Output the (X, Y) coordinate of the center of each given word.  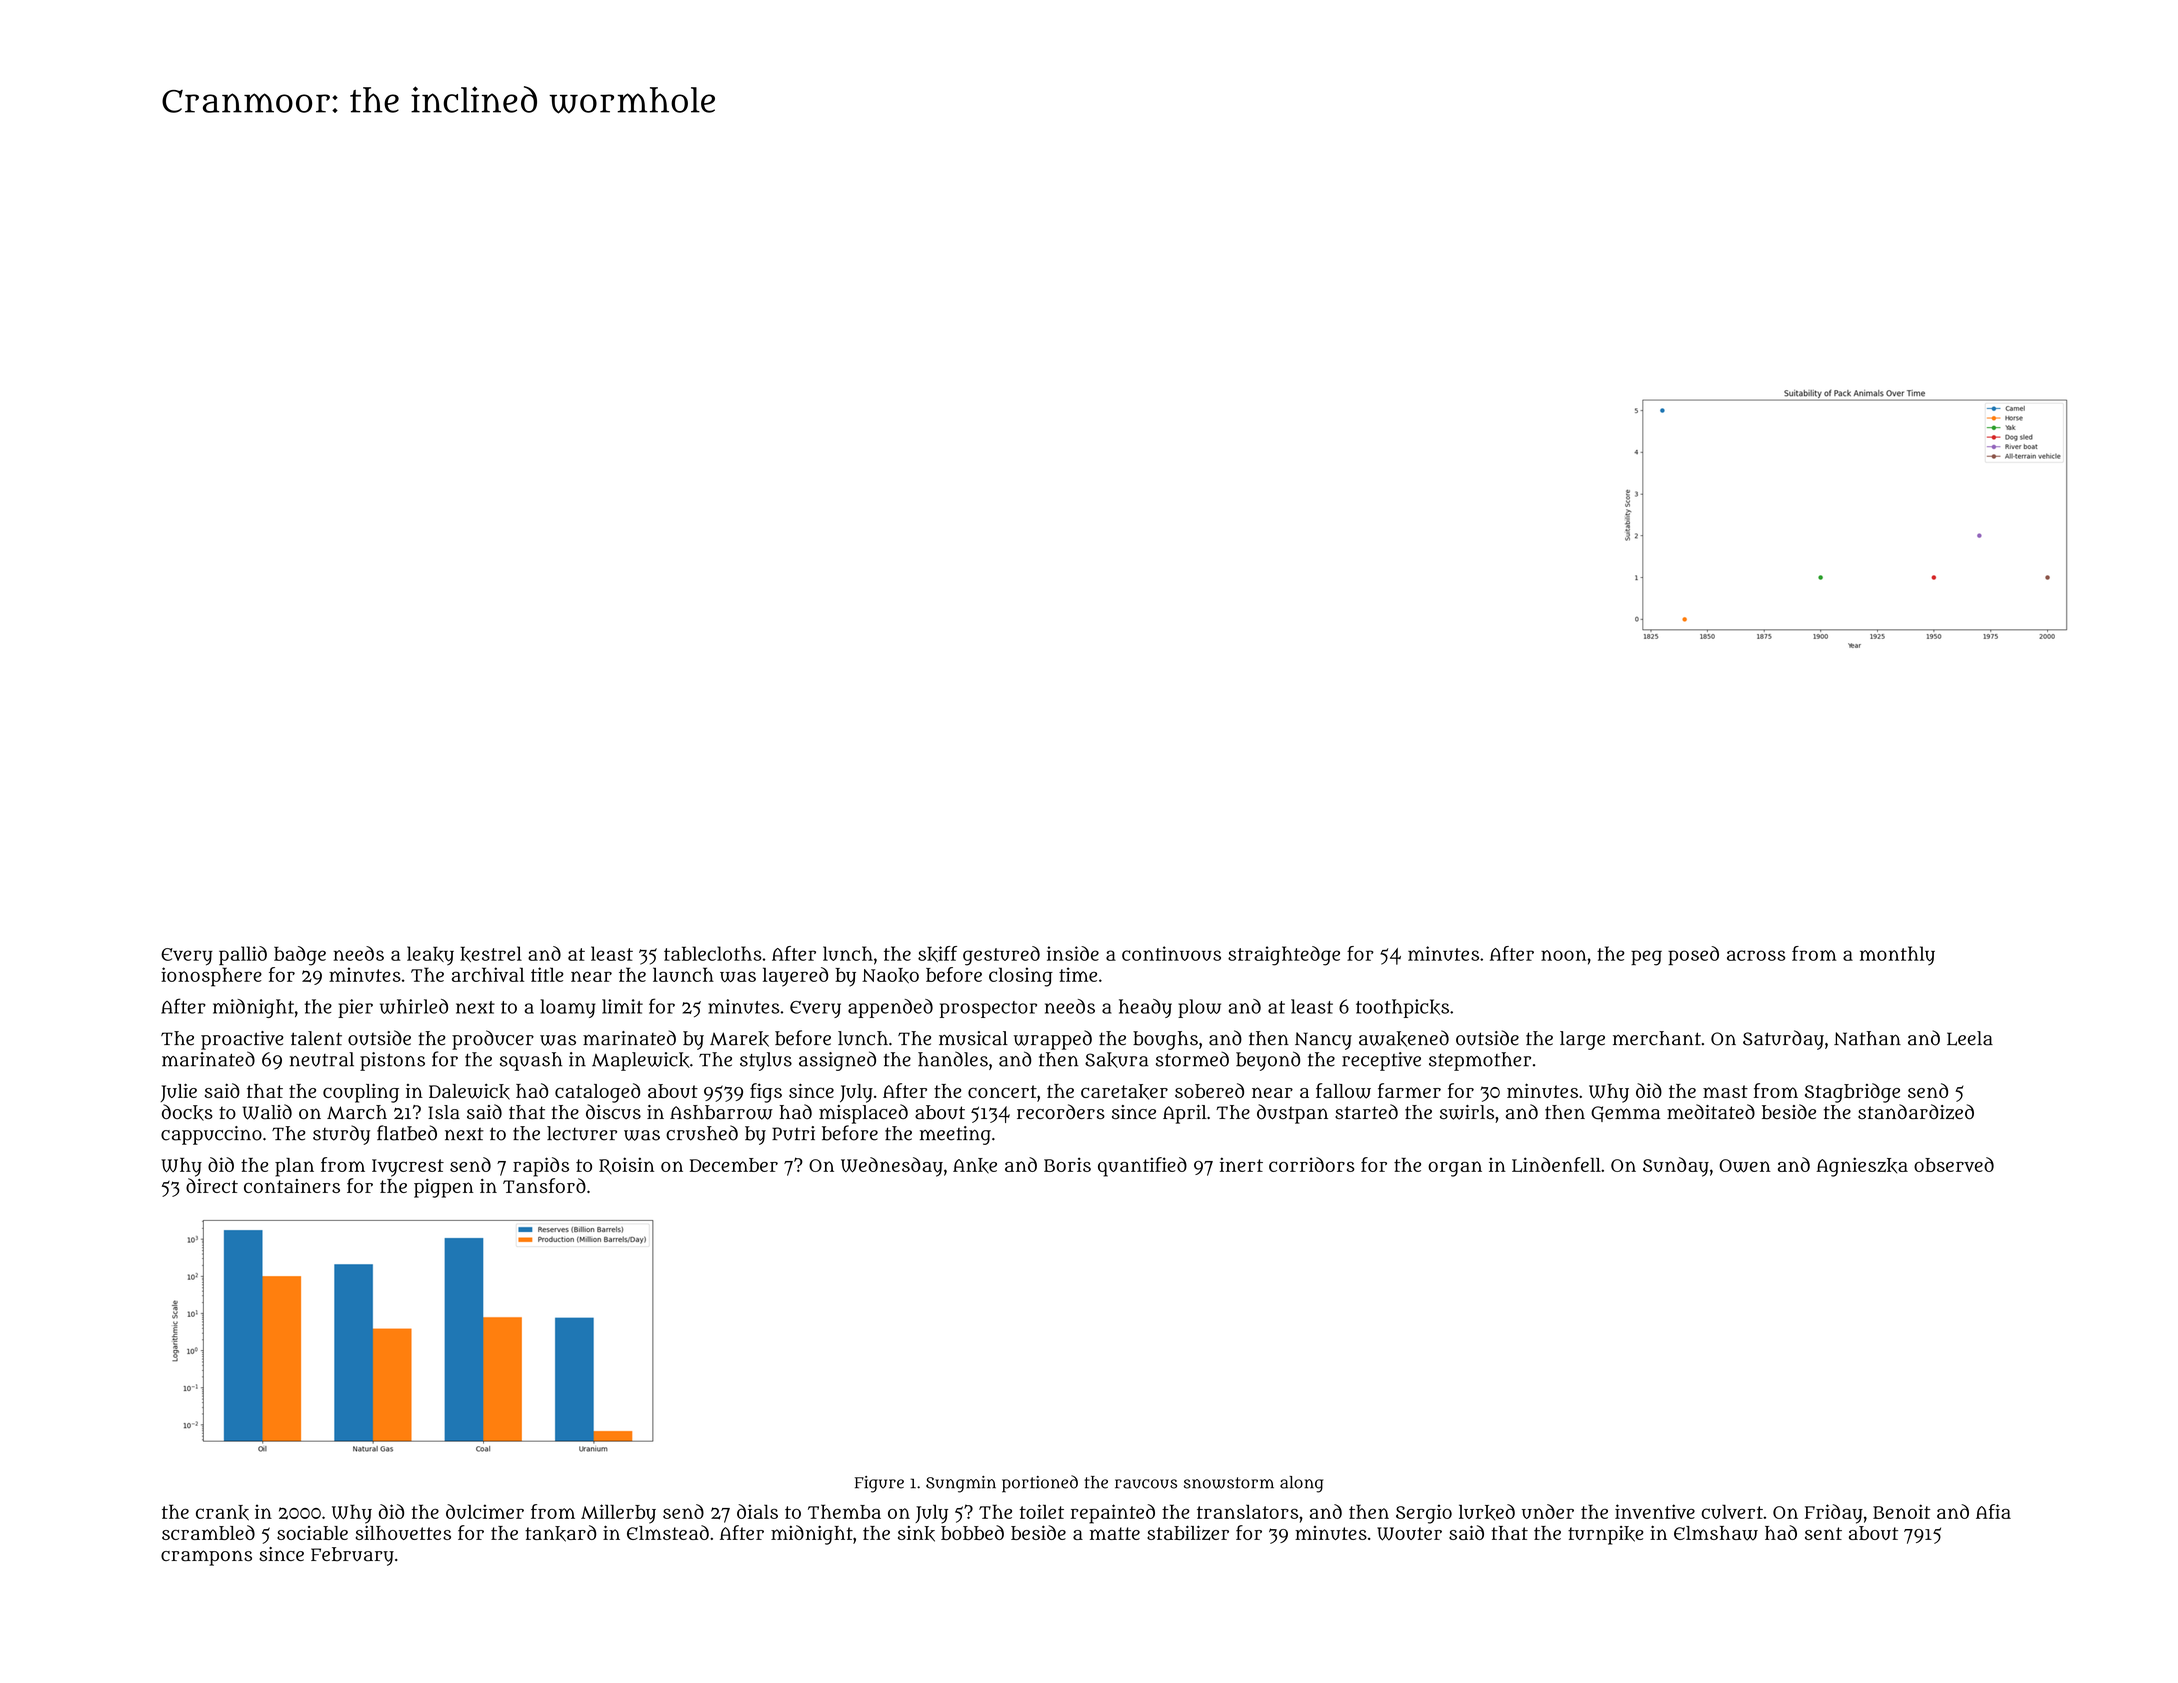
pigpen (444, 1188)
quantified (1142, 1167)
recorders (1061, 1112)
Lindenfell (1556, 1165)
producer (493, 1040)
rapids (541, 1167)
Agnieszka (1862, 1167)
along (1301, 1484)
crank (222, 1513)
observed (1954, 1164)
